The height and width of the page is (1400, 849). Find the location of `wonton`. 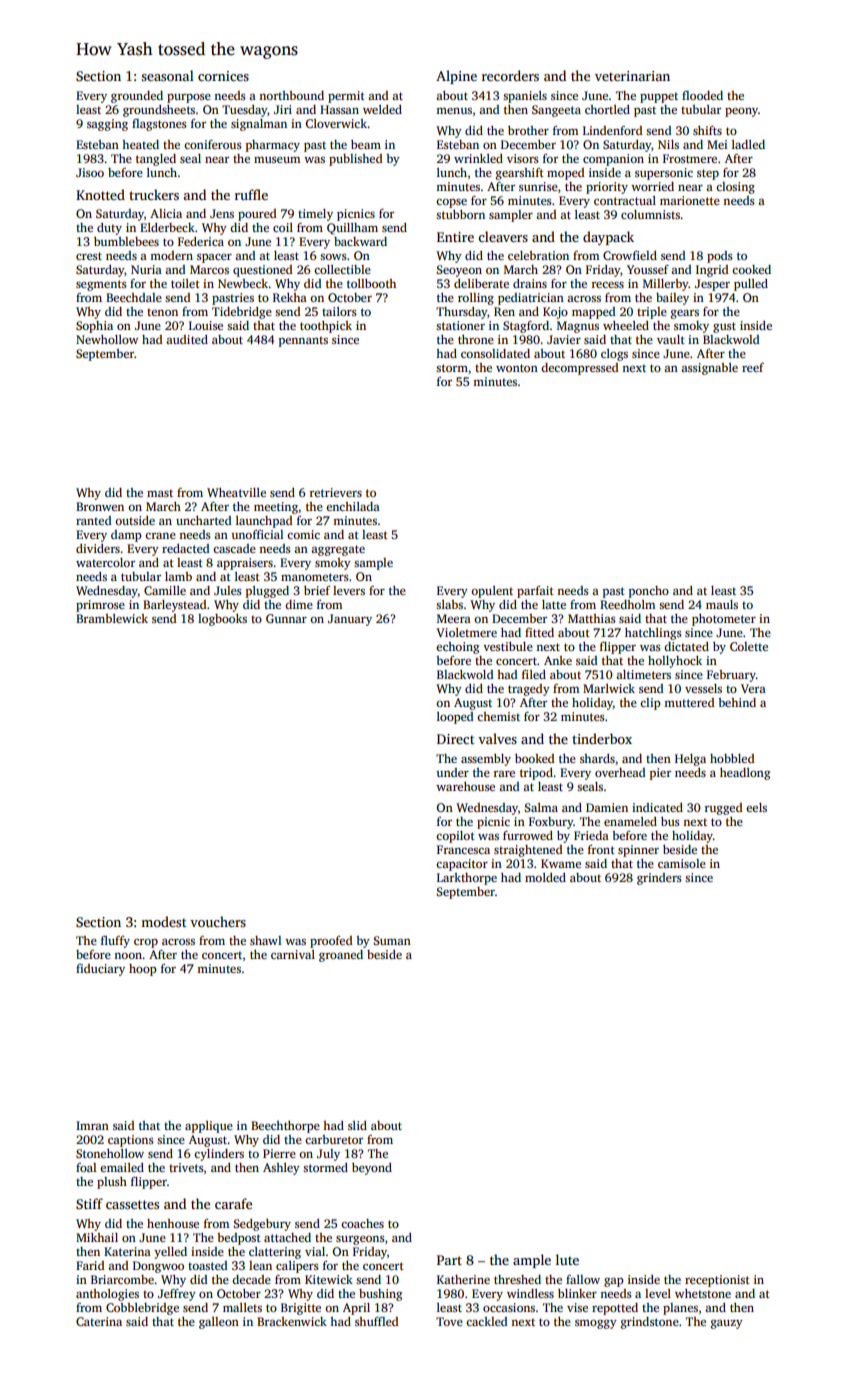

wonton is located at coordinates (517, 368).
